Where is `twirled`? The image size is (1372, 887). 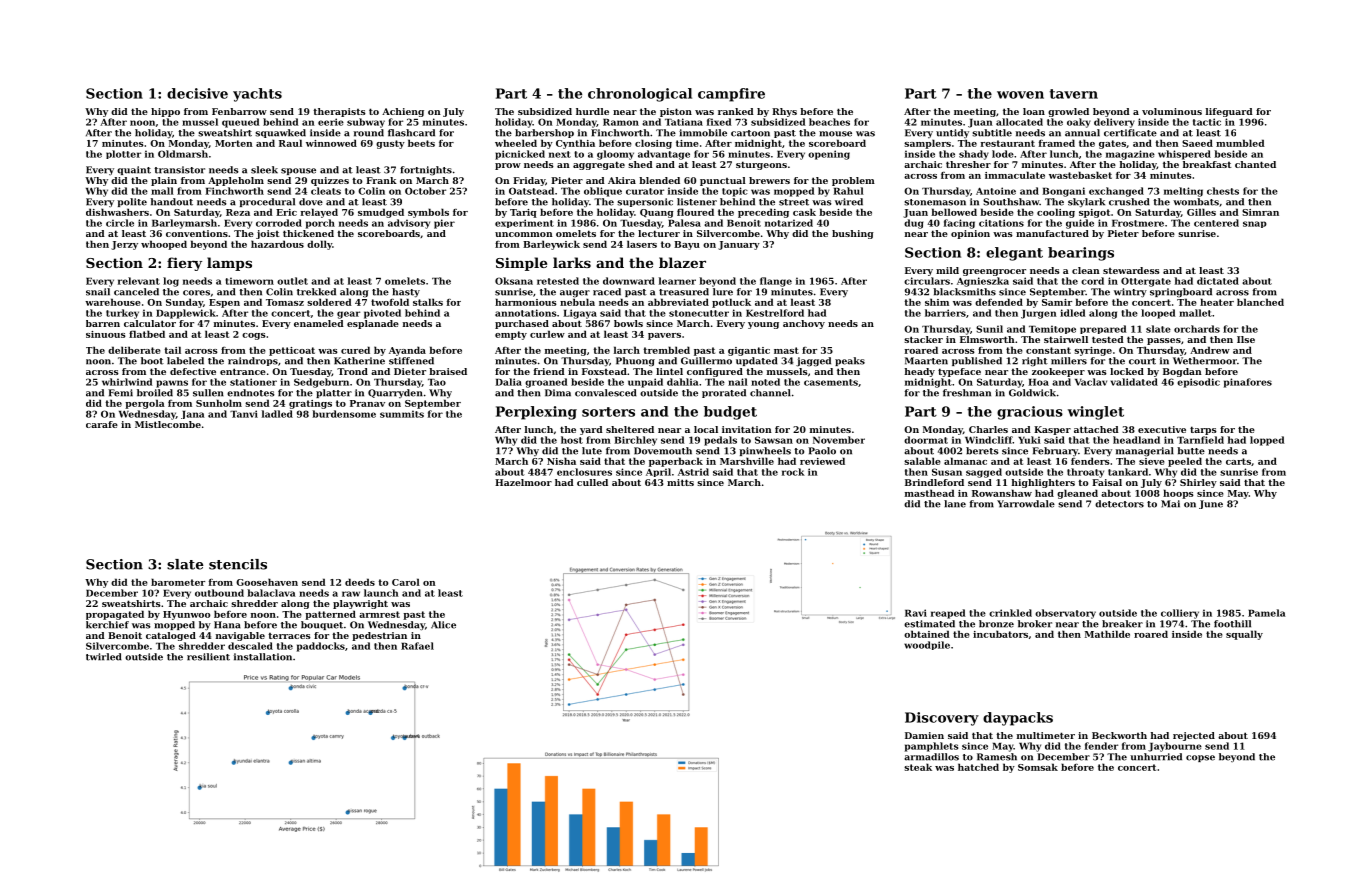 twirled is located at coordinates (104, 657).
